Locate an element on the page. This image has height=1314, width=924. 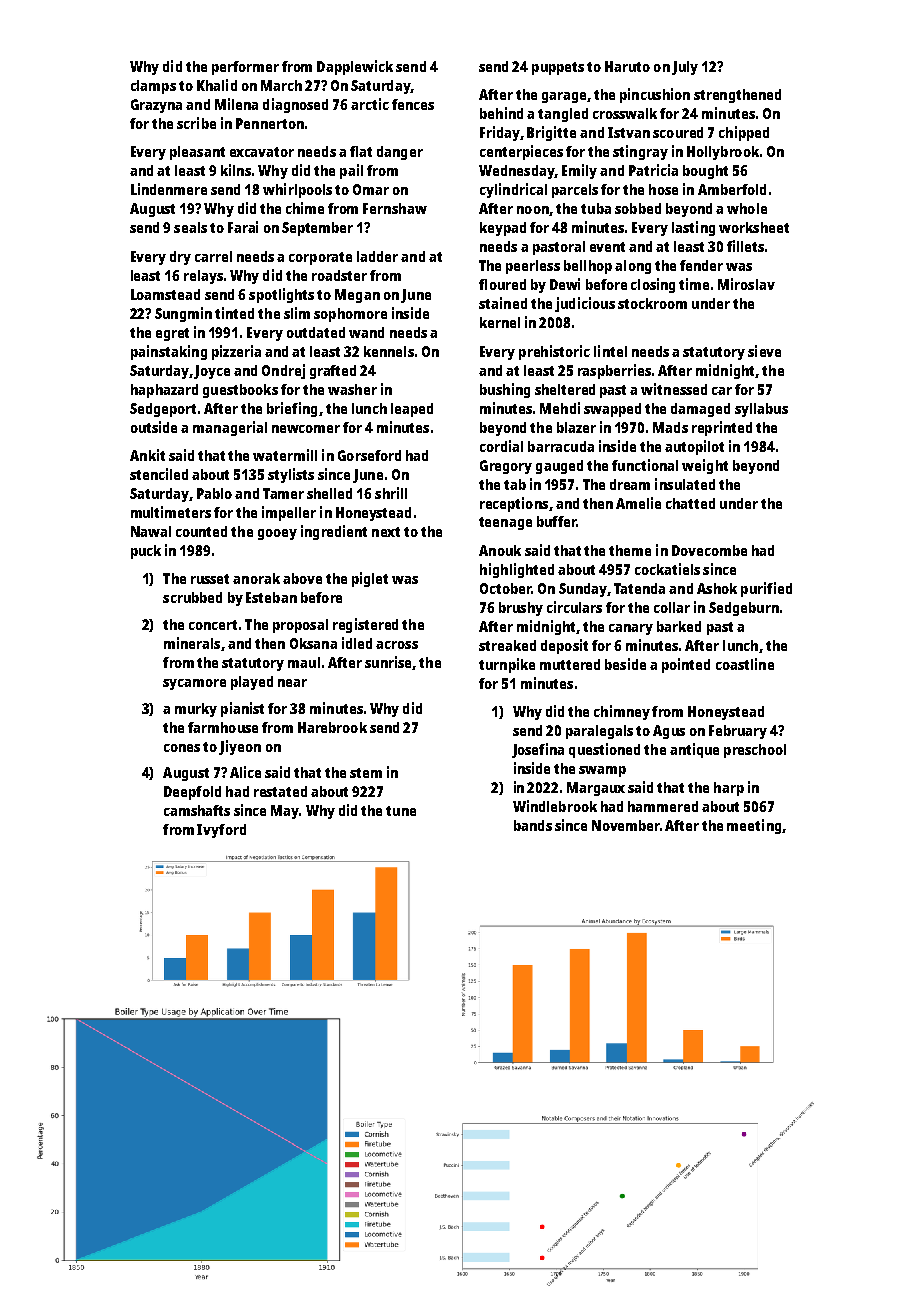
camshafts is located at coordinates (197, 810).
